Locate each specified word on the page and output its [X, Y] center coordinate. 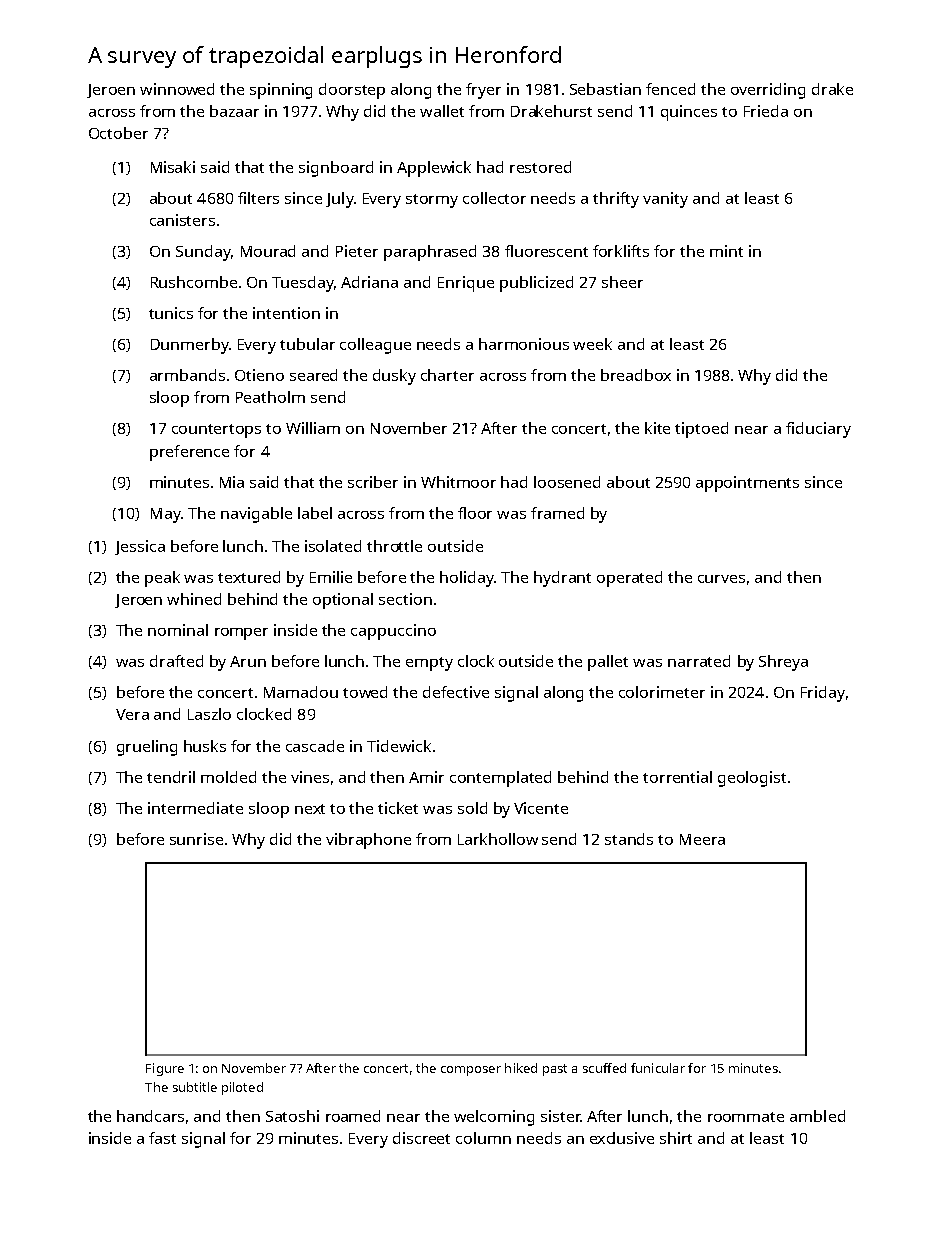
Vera [132, 714]
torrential [677, 777]
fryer [483, 91]
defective [456, 692]
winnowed [177, 89]
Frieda [766, 111]
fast [162, 1138]
